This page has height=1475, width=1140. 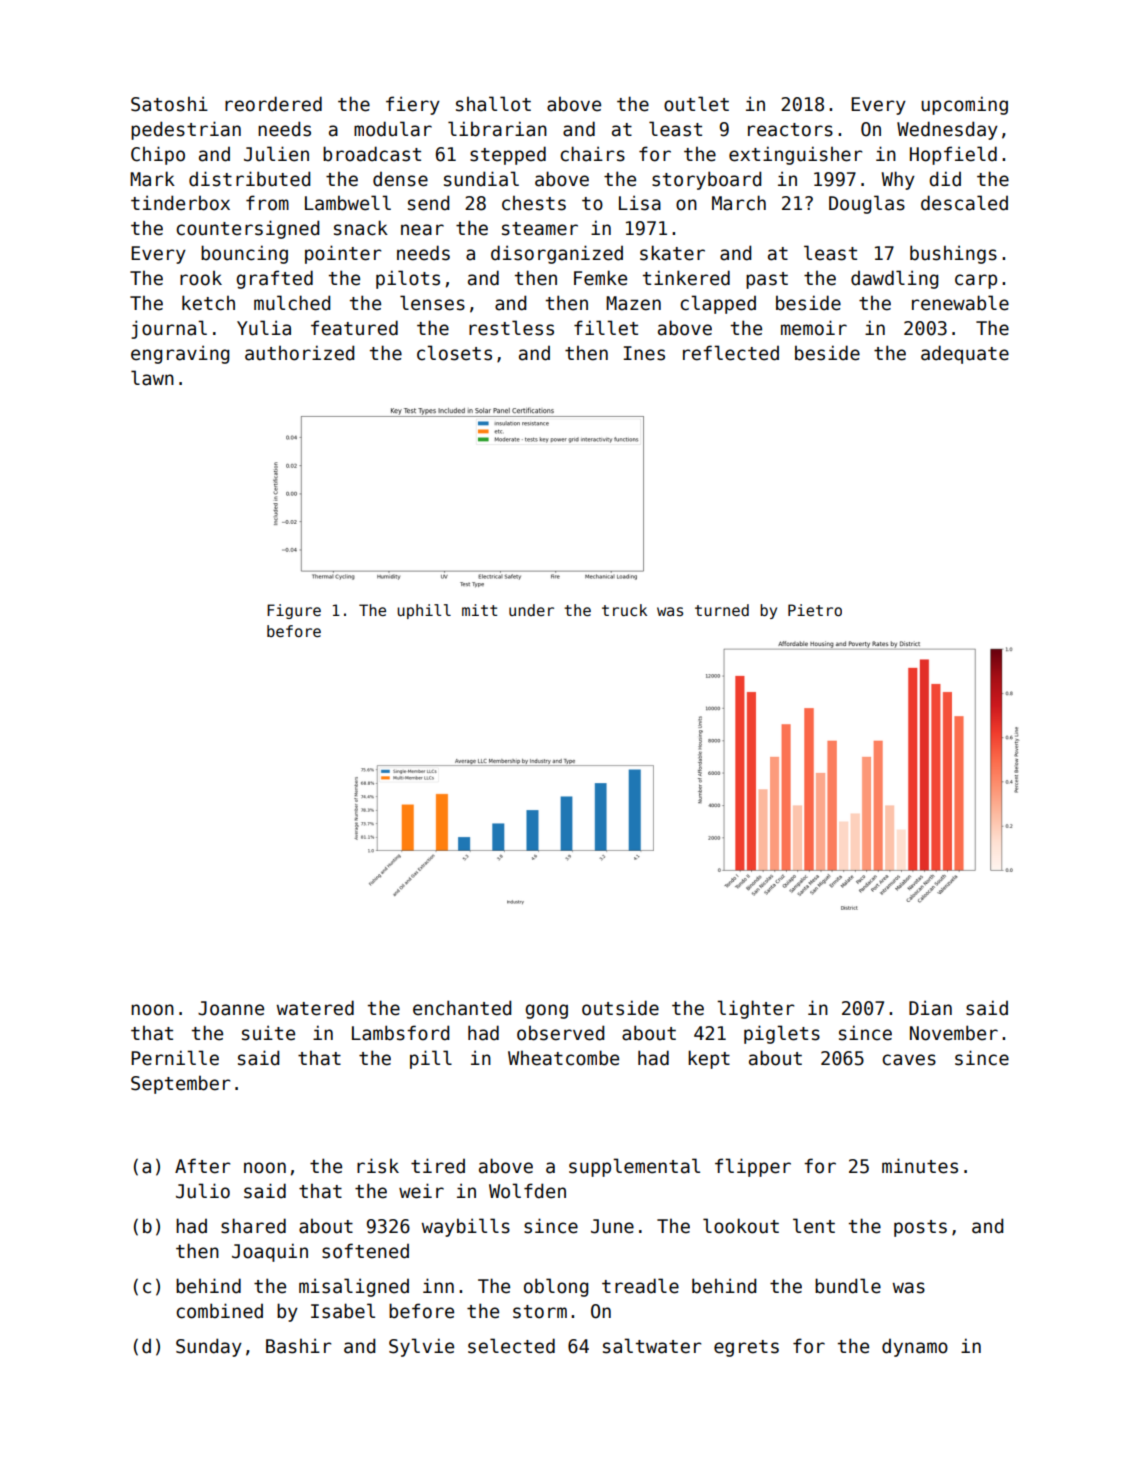 I want to click on lighter, so click(x=755, y=1009).
